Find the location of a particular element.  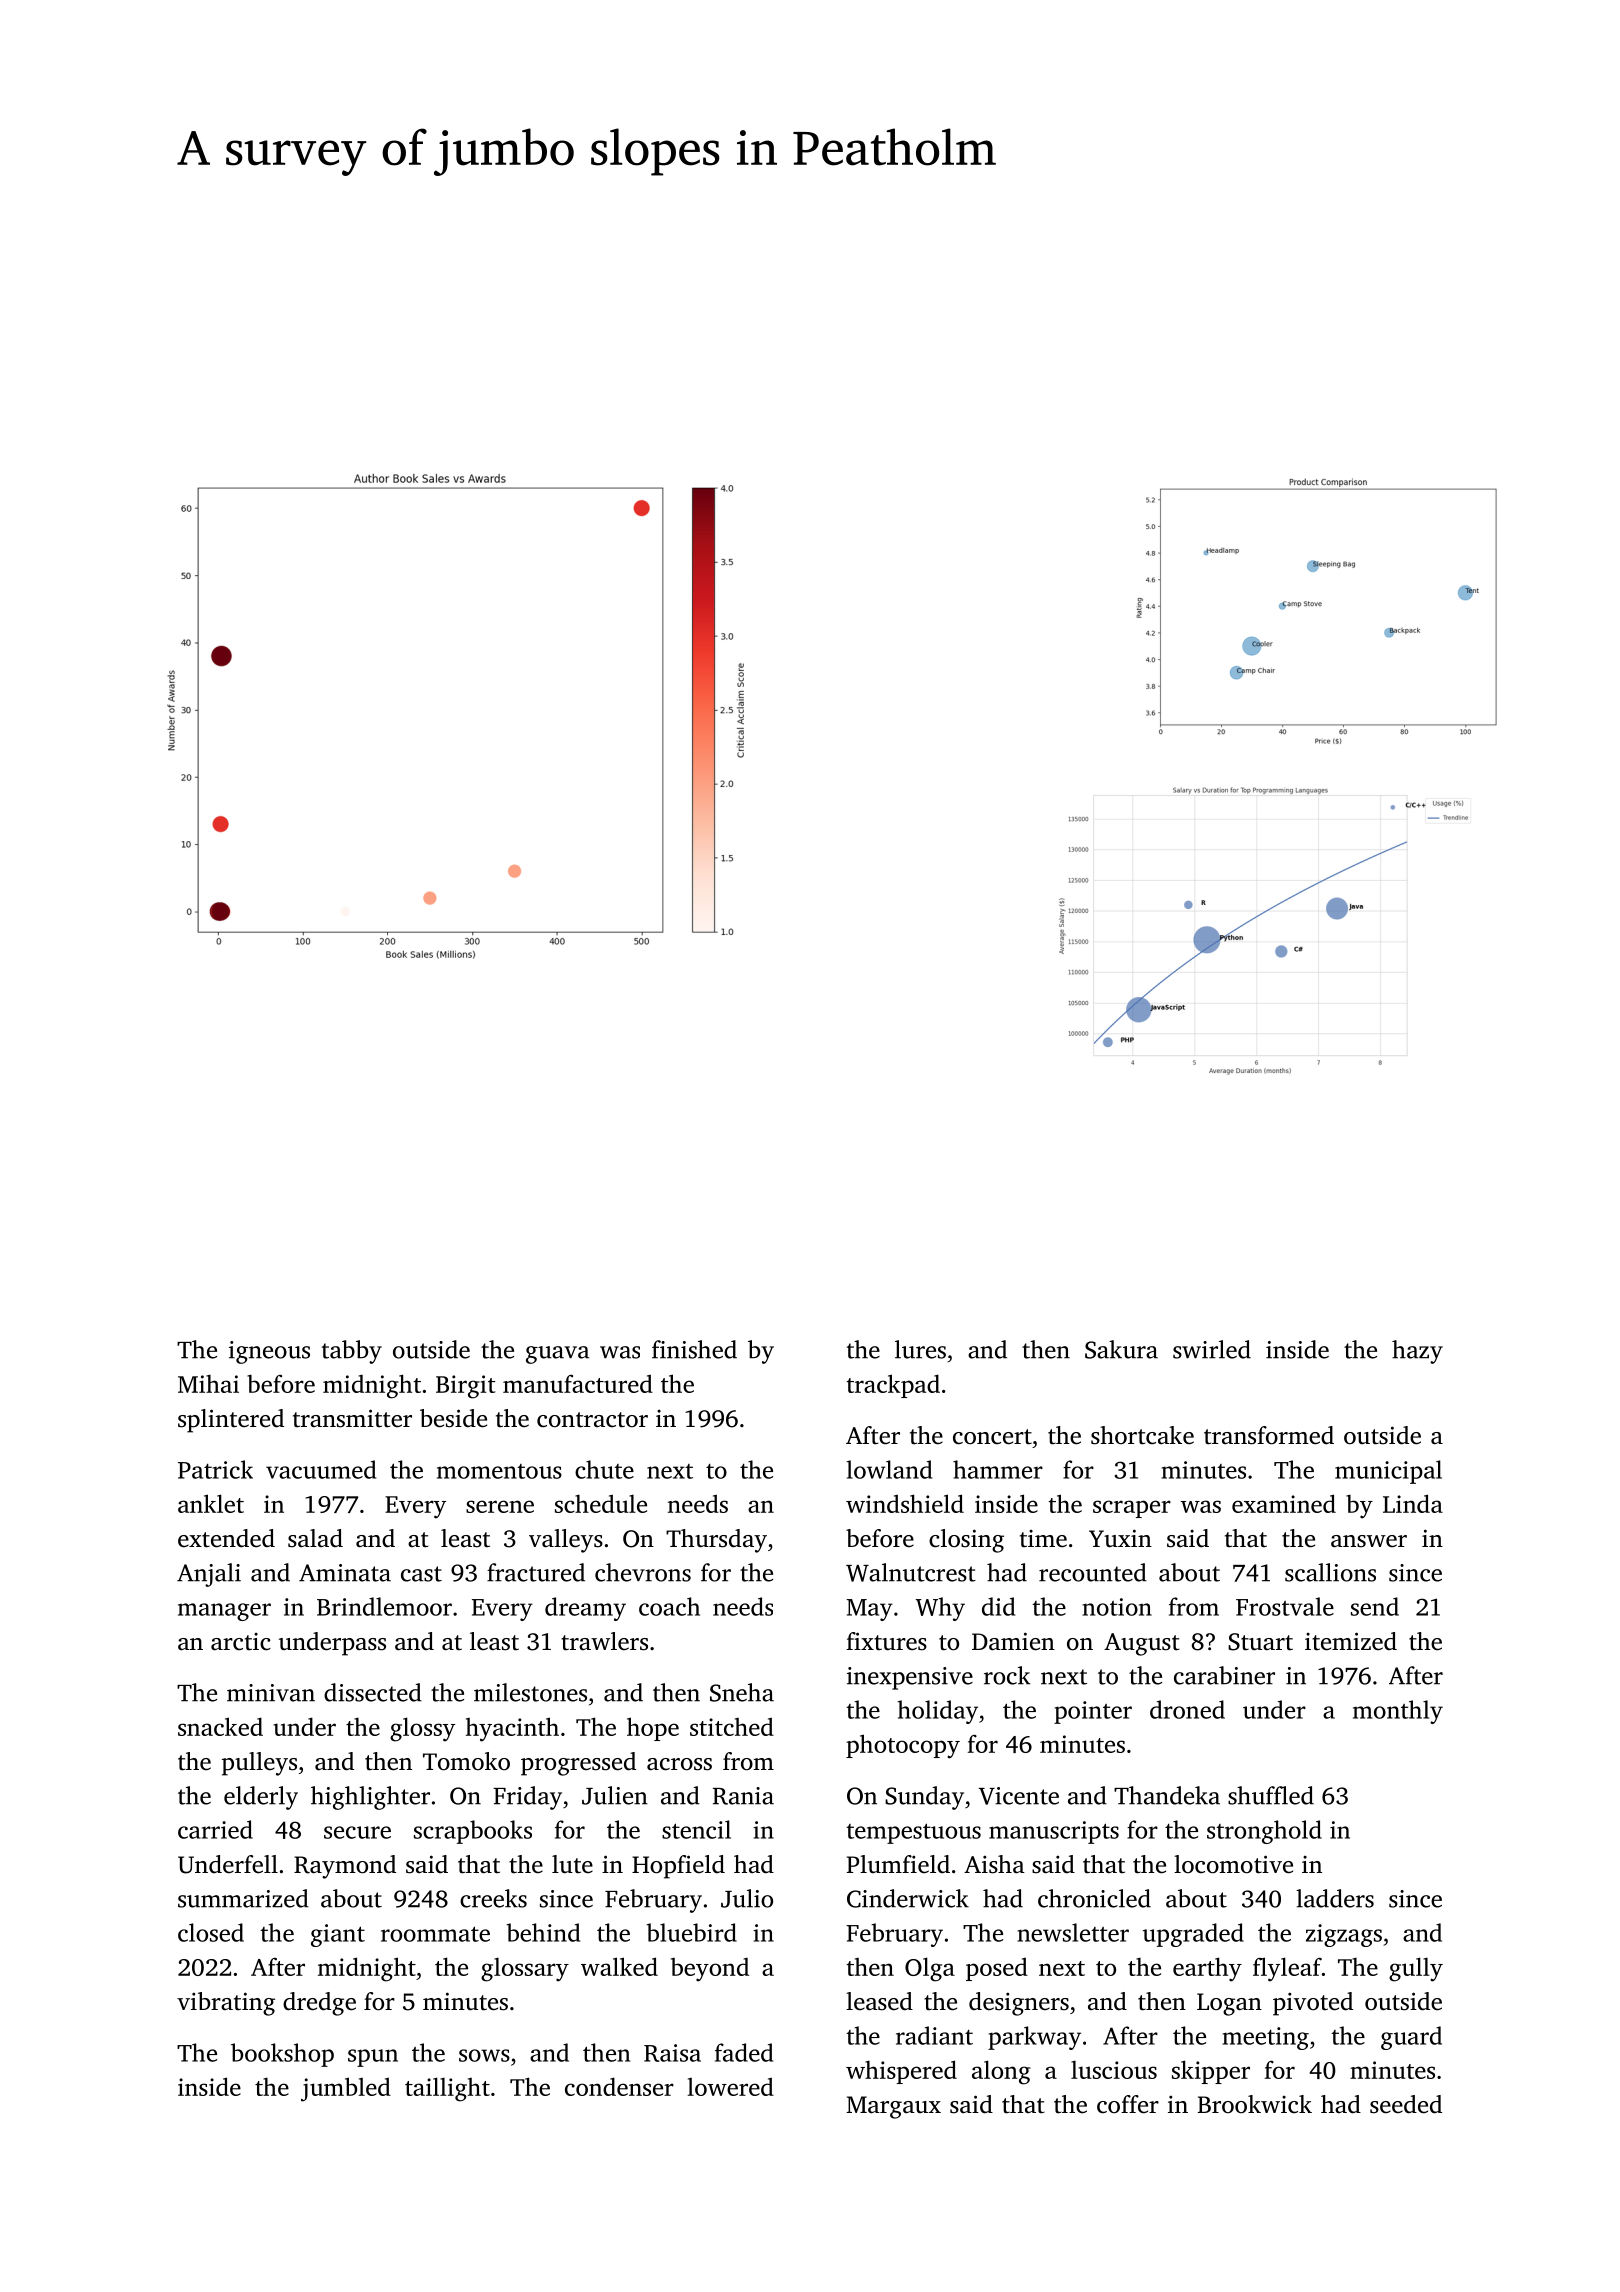

swirled is located at coordinates (1212, 1349).
